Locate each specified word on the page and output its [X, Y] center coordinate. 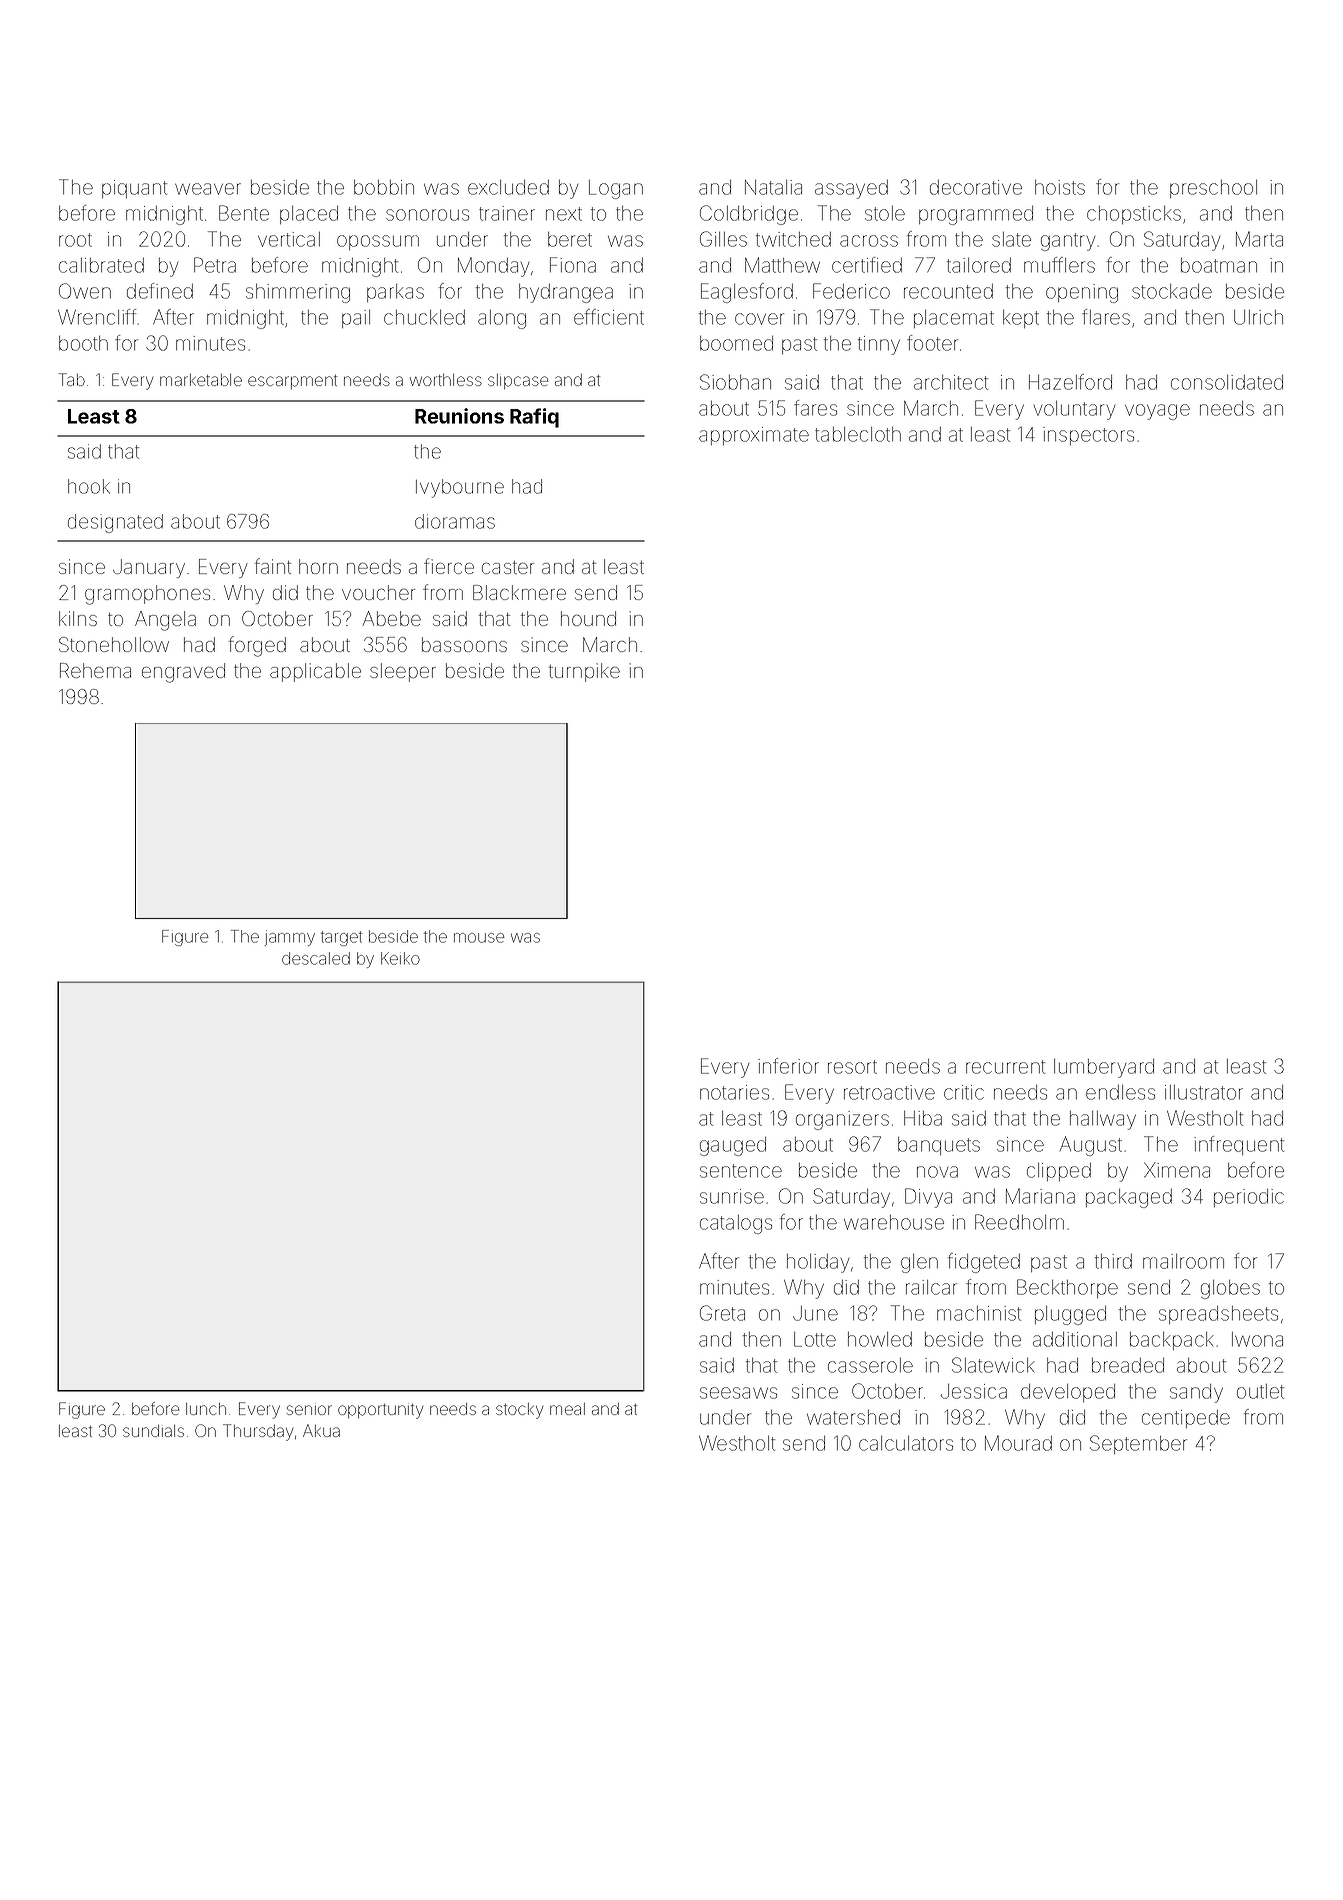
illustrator [1204, 1092]
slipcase [518, 381]
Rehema [95, 670]
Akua [321, 1430]
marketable [201, 380]
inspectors [1088, 436]
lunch [206, 1409]
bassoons [464, 644]
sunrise [732, 1196]
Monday [493, 267]
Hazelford [1070, 382]
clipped [1059, 1172]
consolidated [1227, 382]
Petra [215, 265]
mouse [479, 938]
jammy [289, 938]
